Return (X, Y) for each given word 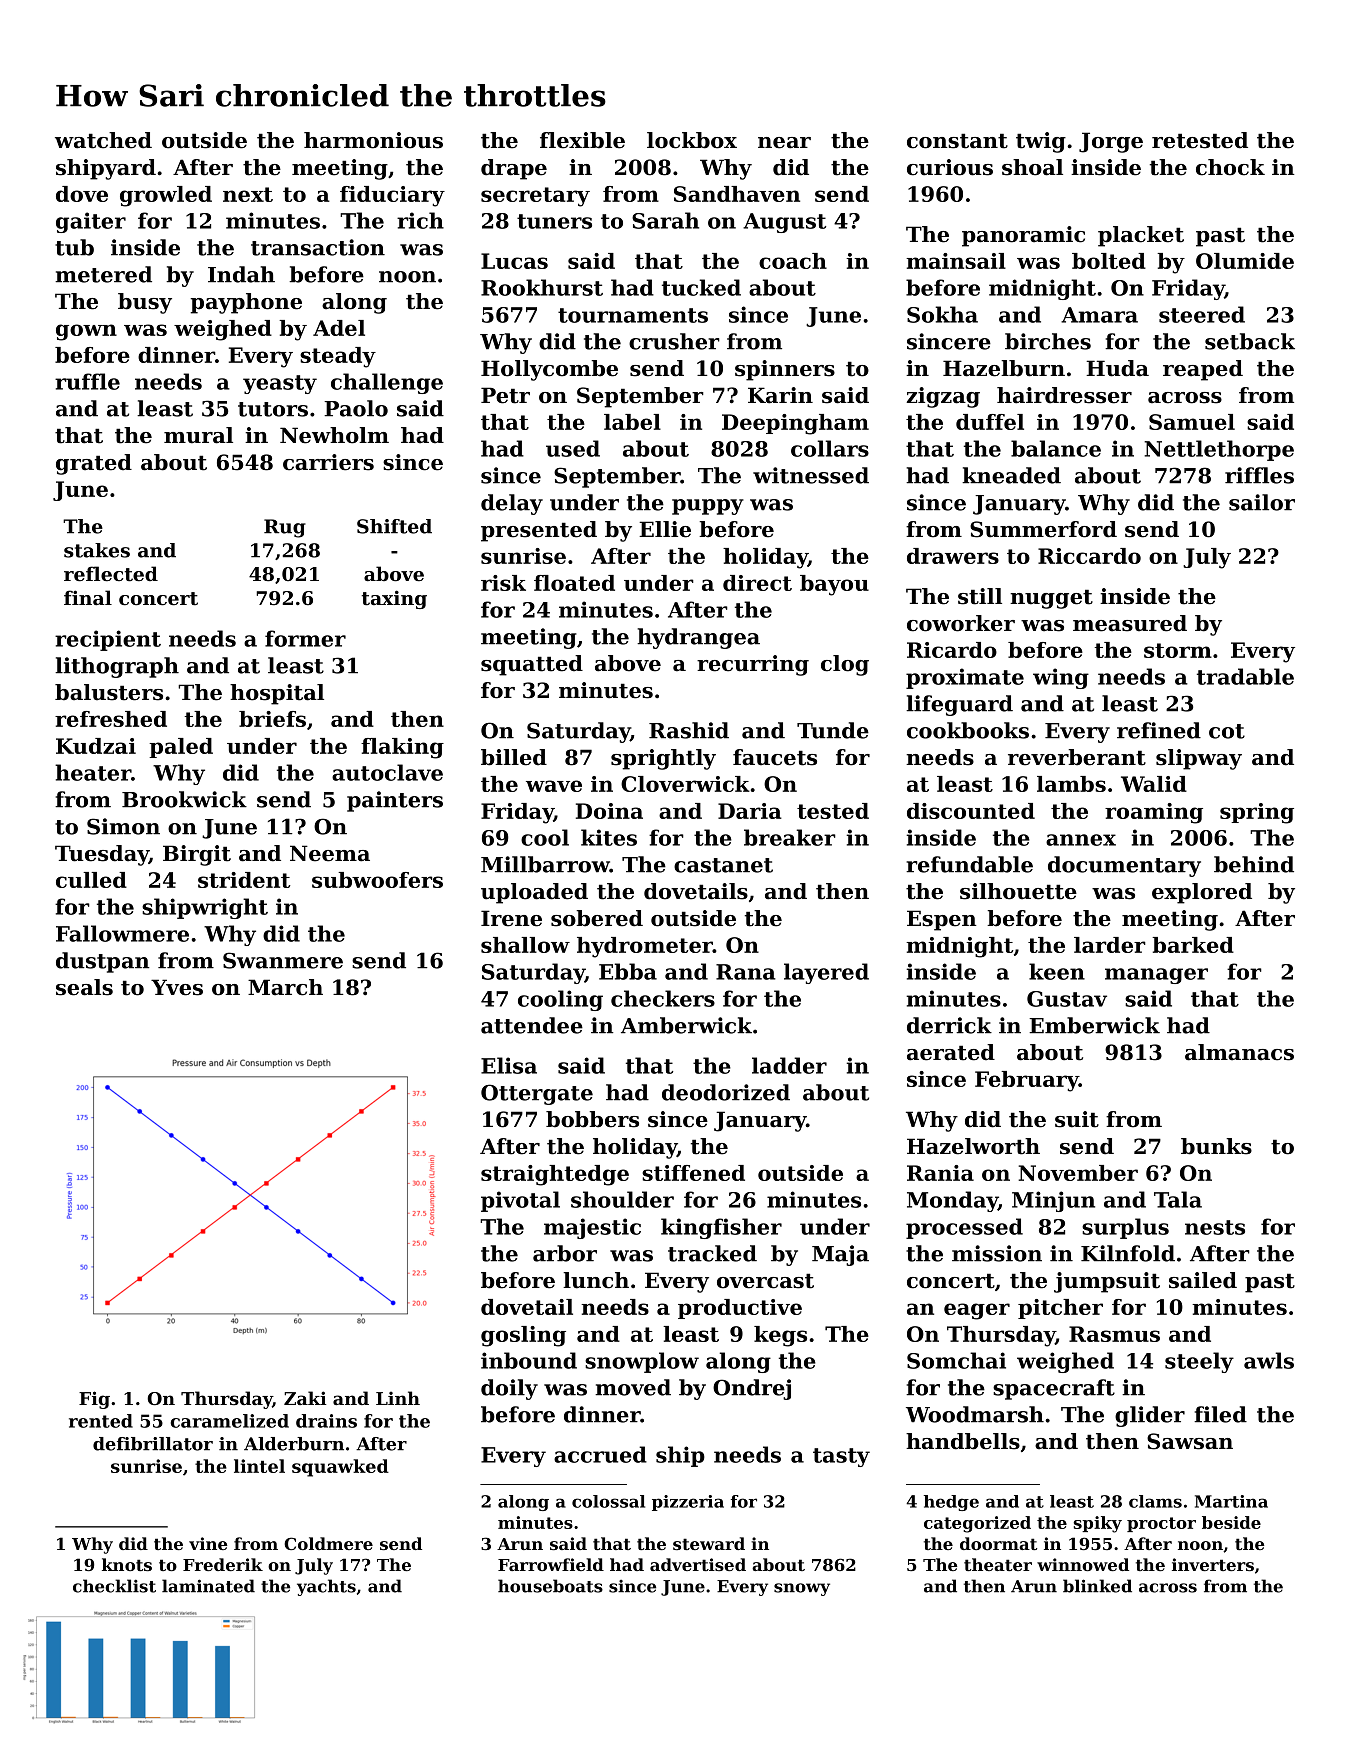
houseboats (550, 1586)
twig (1041, 142)
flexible (582, 140)
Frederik (223, 1564)
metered (103, 274)
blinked (1097, 1586)
